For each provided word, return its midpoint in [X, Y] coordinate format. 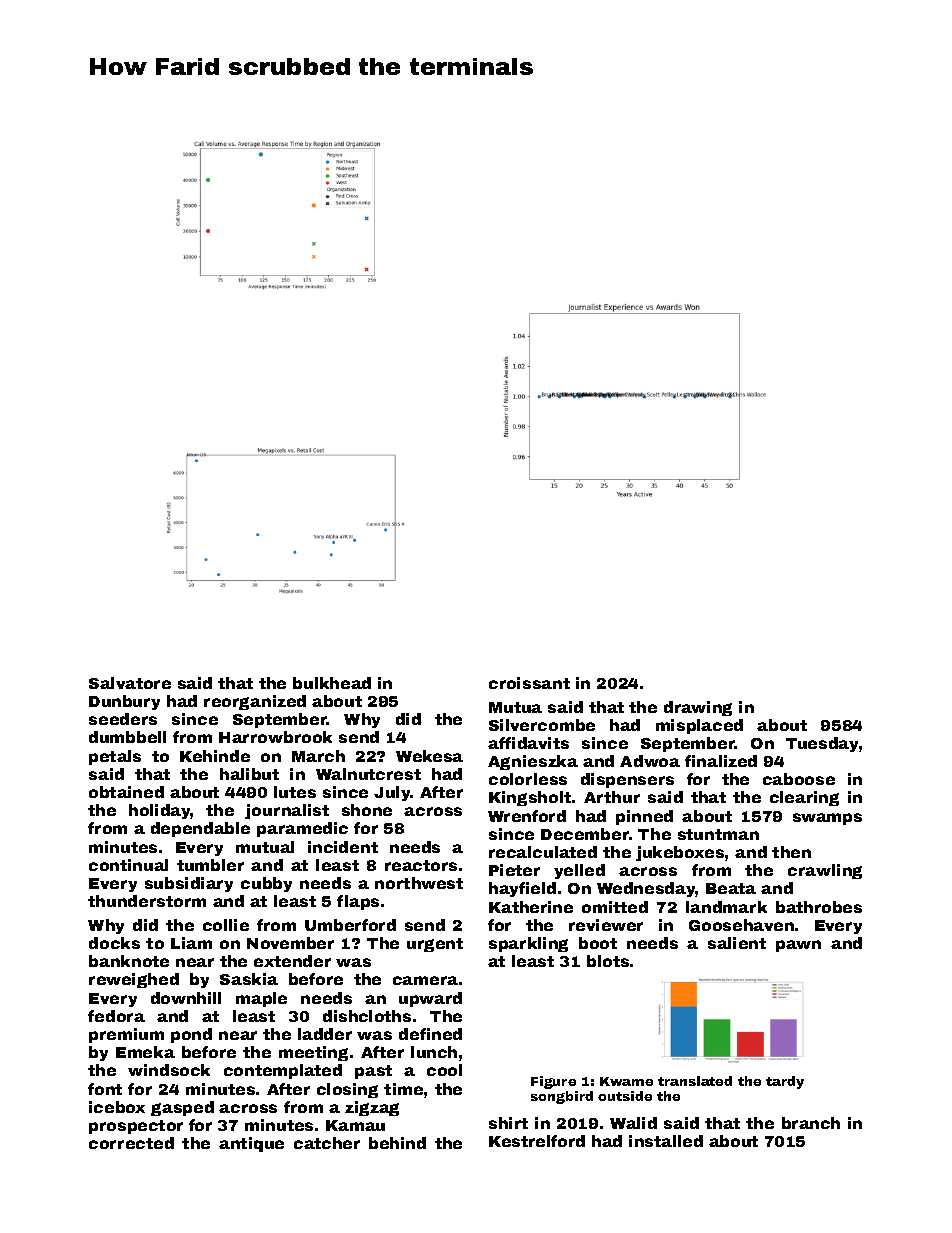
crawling [825, 871]
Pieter [514, 870]
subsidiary [189, 884]
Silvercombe [542, 725]
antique [251, 1144]
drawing [698, 708]
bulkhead [332, 683]
